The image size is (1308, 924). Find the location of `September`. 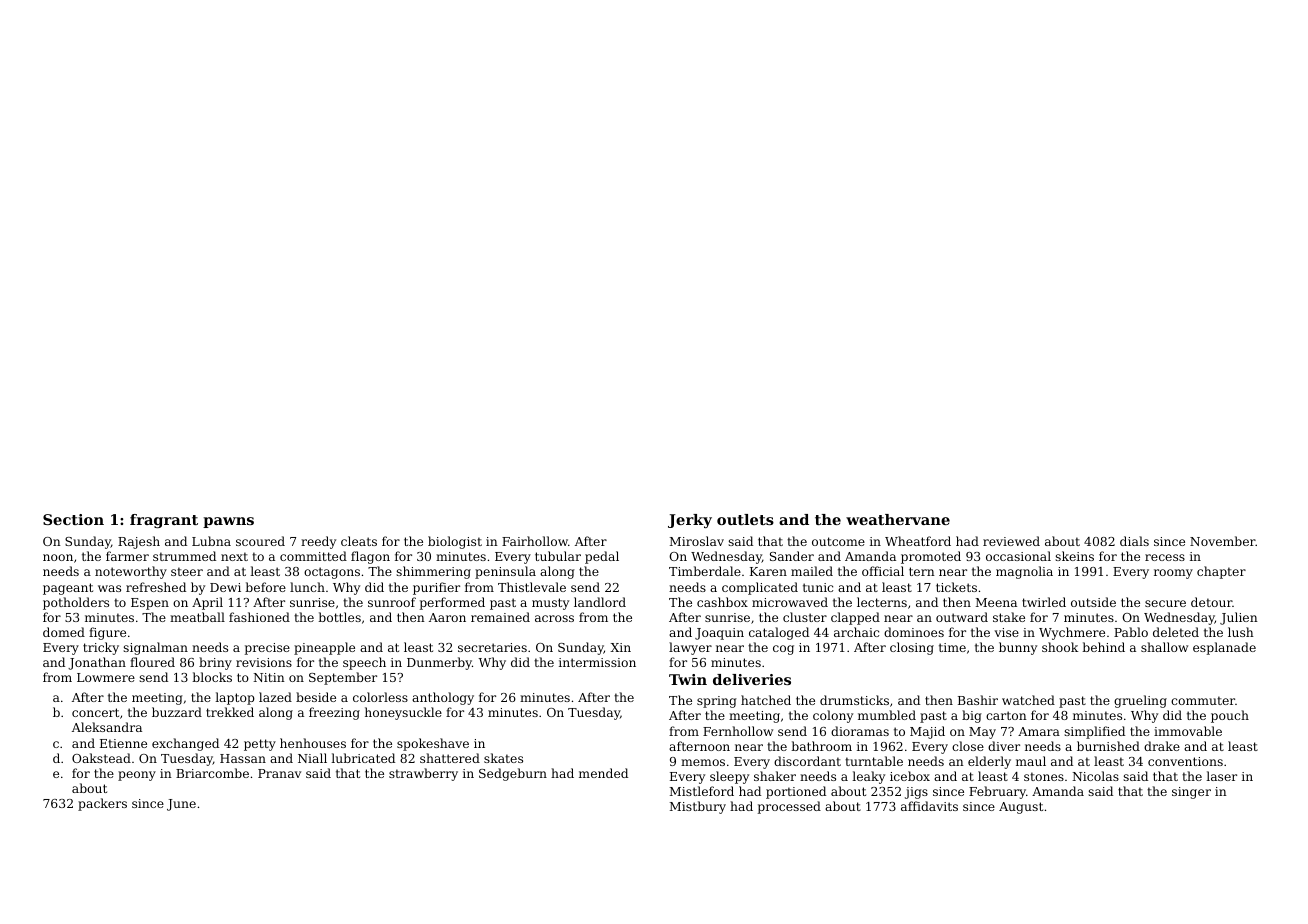

September is located at coordinates (343, 678).
